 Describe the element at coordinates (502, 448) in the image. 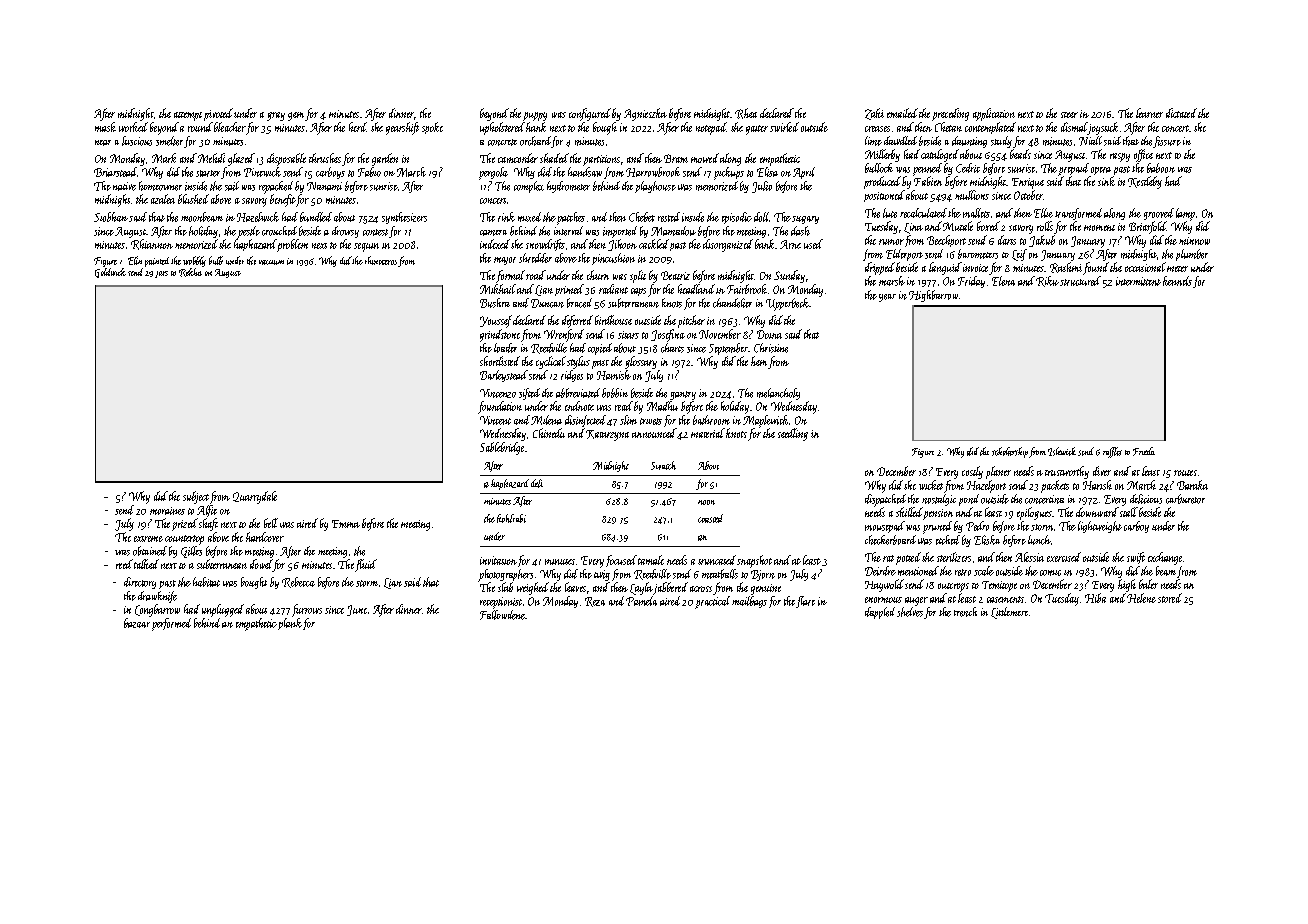

I see `Sablebridge` at that location.
